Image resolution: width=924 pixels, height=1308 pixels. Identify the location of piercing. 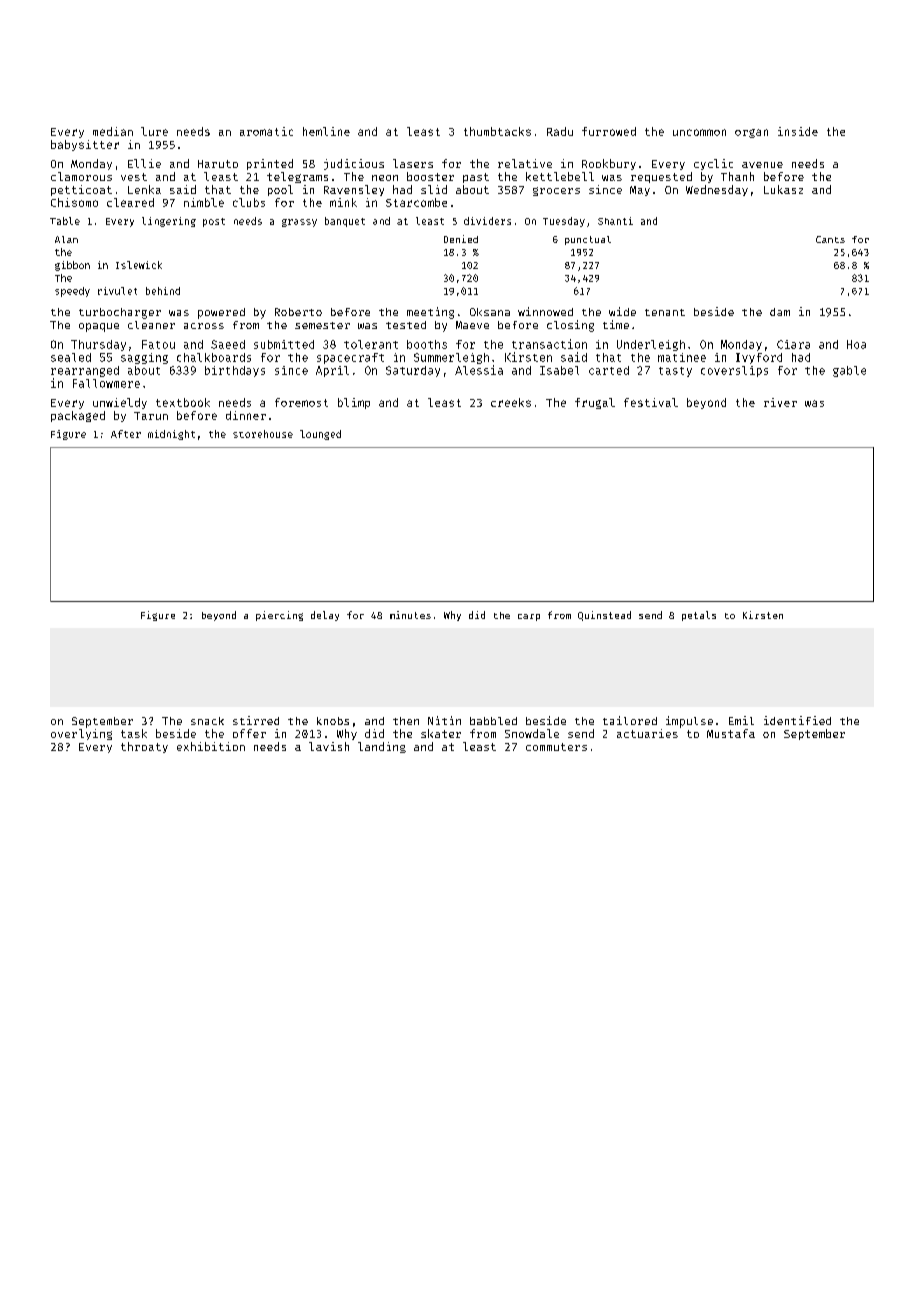
(279, 616).
